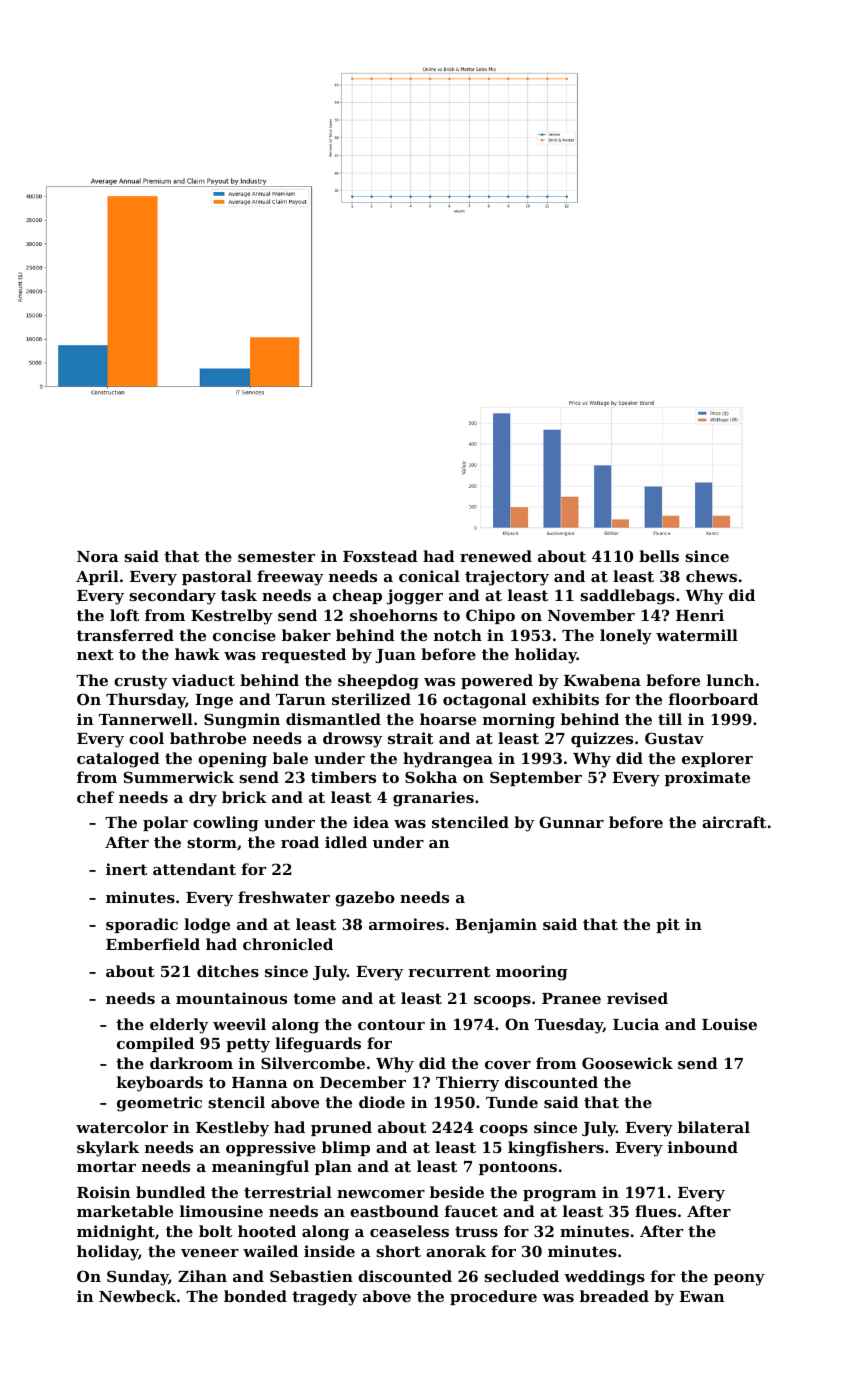 Image resolution: width=849 pixels, height=1400 pixels. What do you see at coordinates (255, 1296) in the image?
I see `bonded` at bounding box center [255, 1296].
